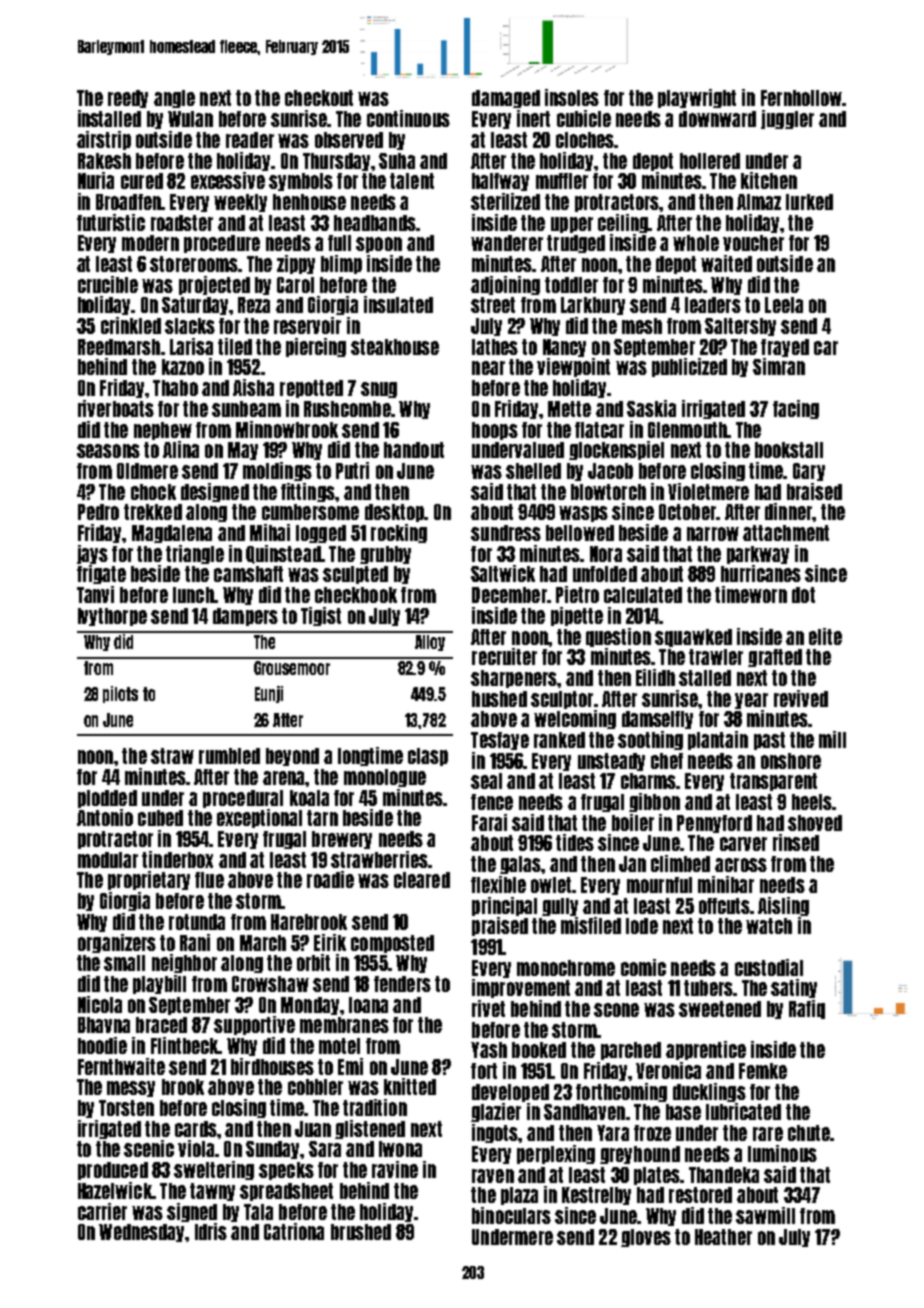 The width and height of the screenshot is (924, 1308). What do you see at coordinates (408, 118) in the screenshot?
I see `continuous` at bounding box center [408, 118].
